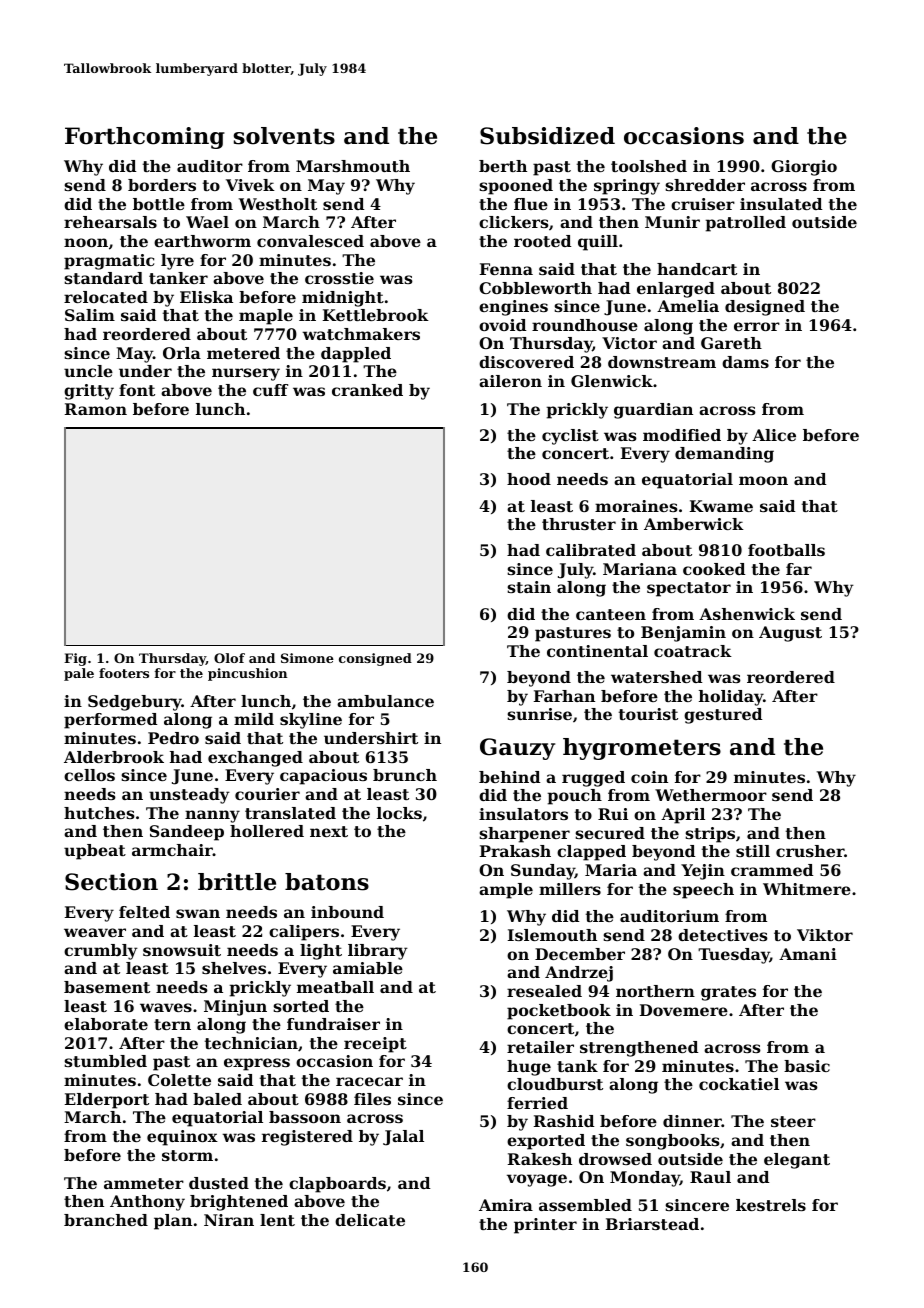 Image resolution: width=924 pixels, height=1308 pixels. What do you see at coordinates (694, 524) in the screenshot?
I see `Amberwick` at bounding box center [694, 524].
